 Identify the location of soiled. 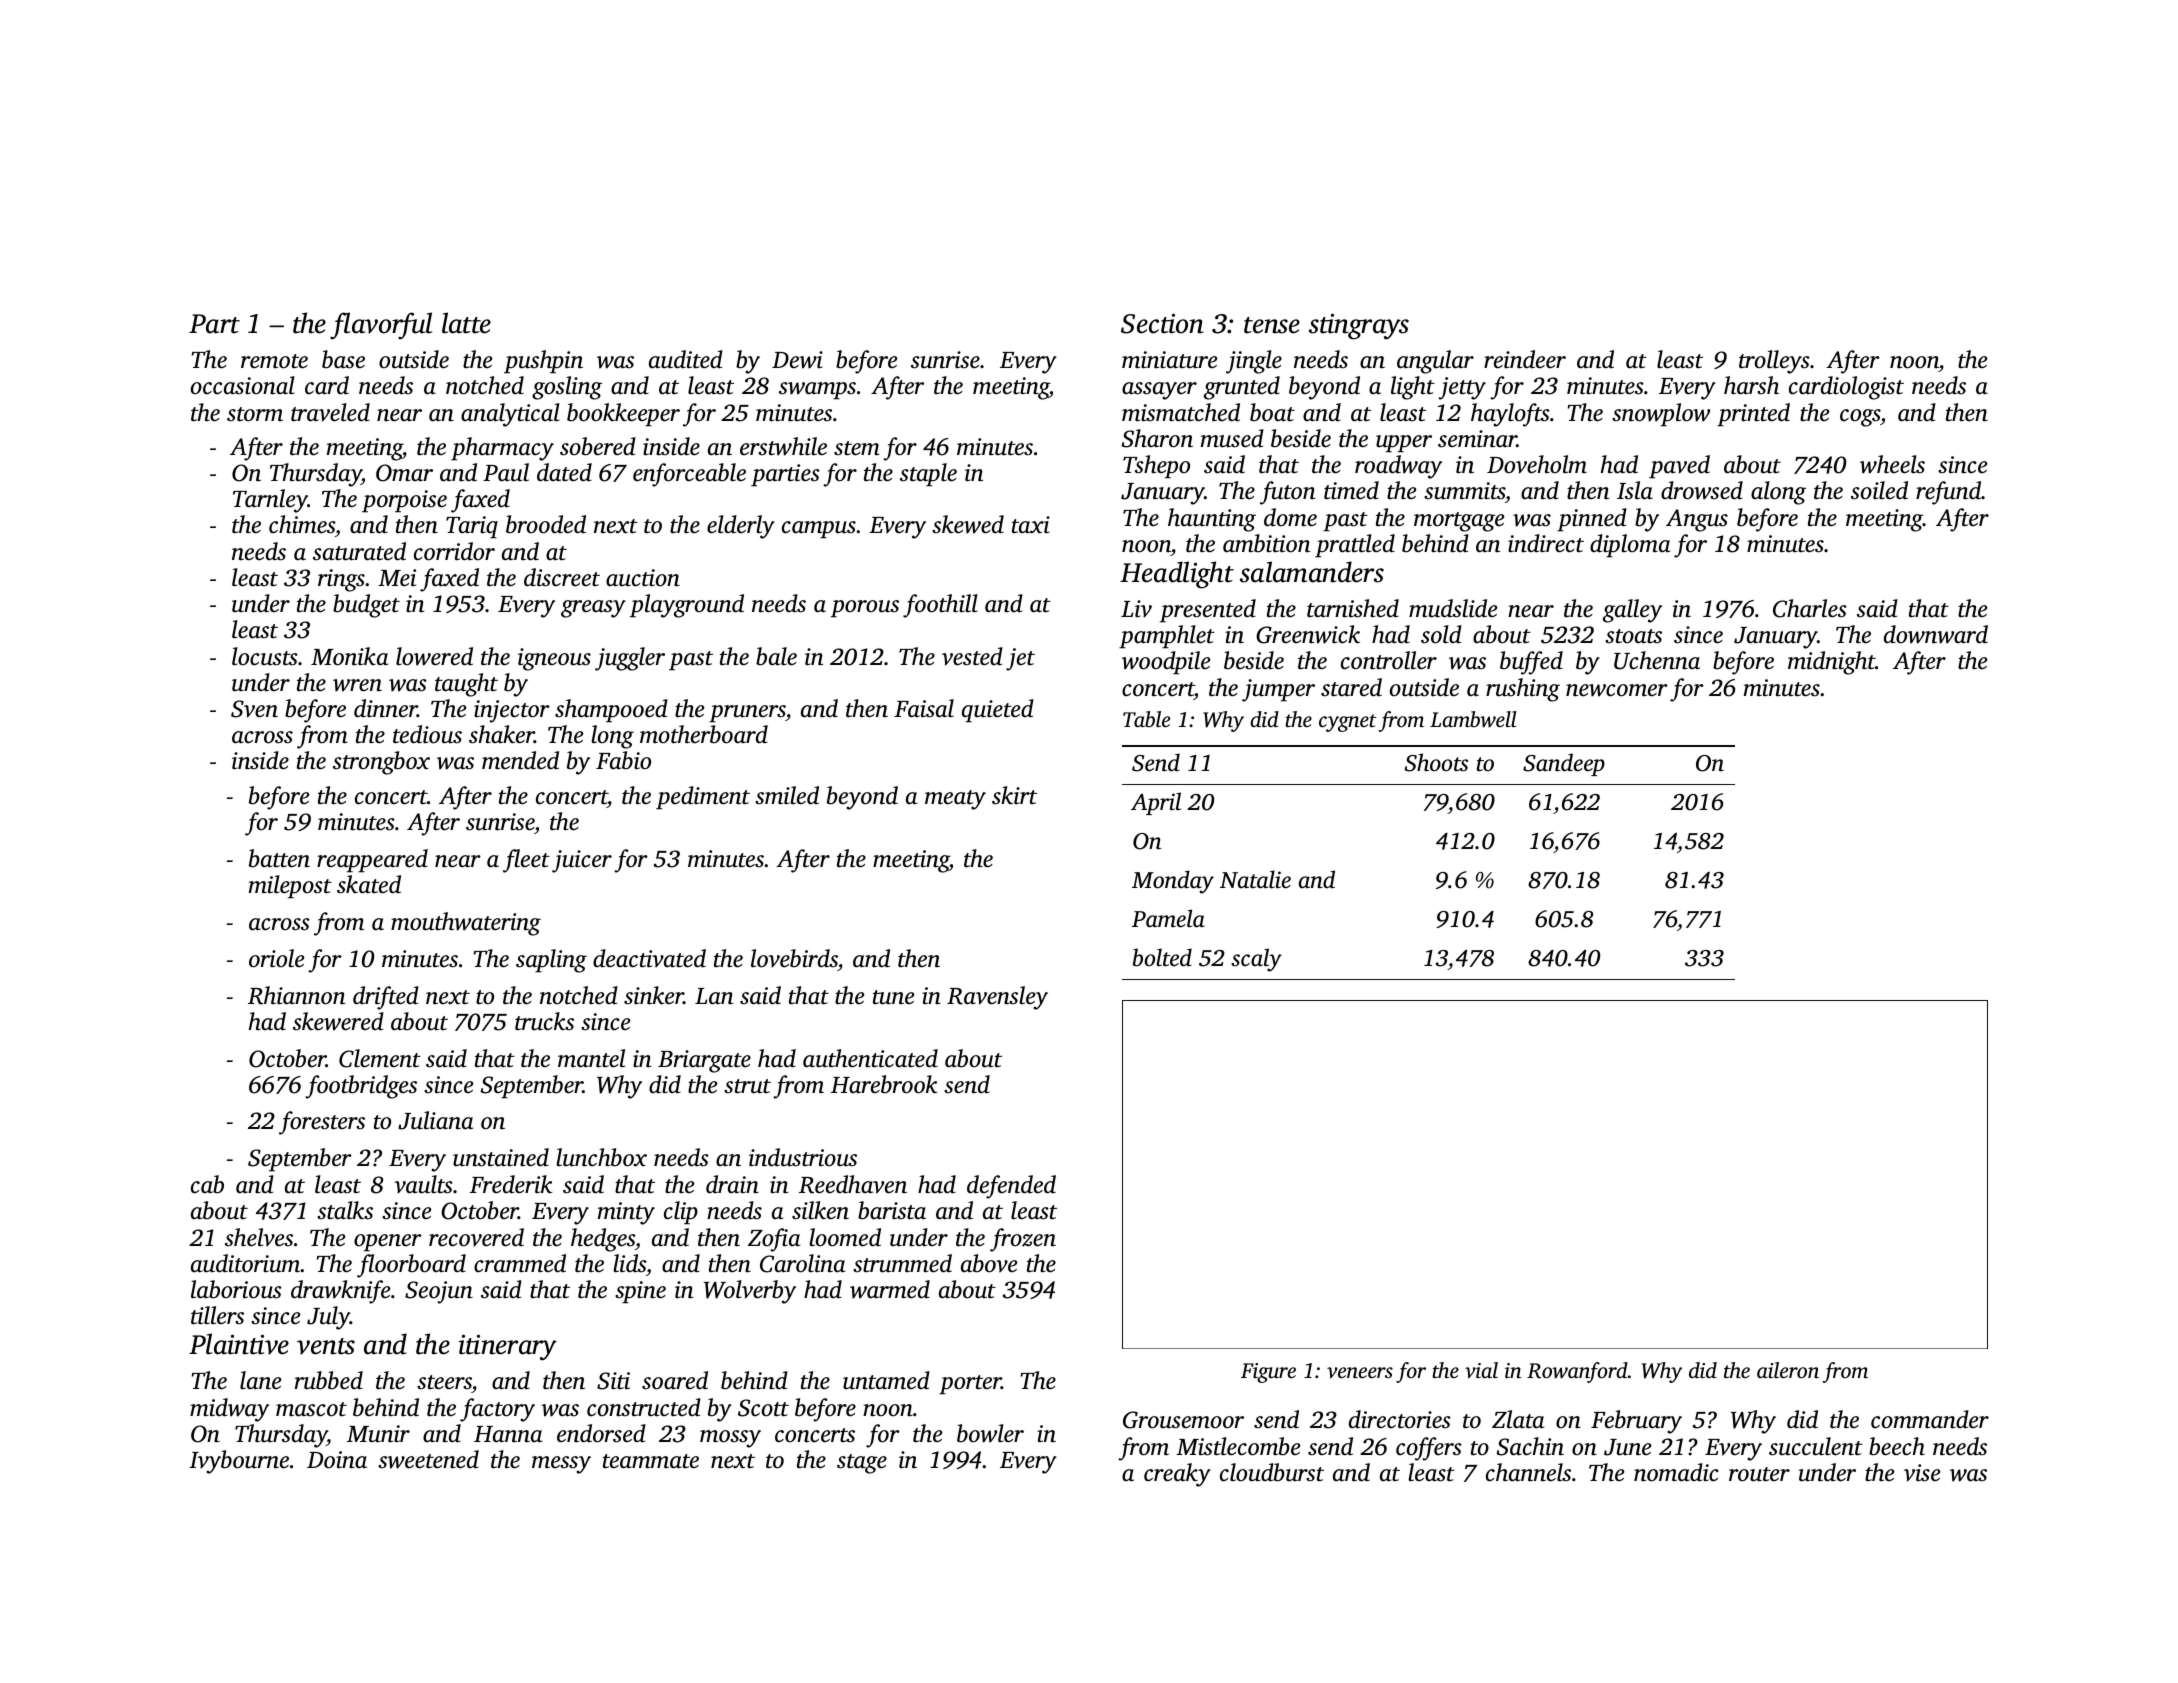
(1879, 490).
